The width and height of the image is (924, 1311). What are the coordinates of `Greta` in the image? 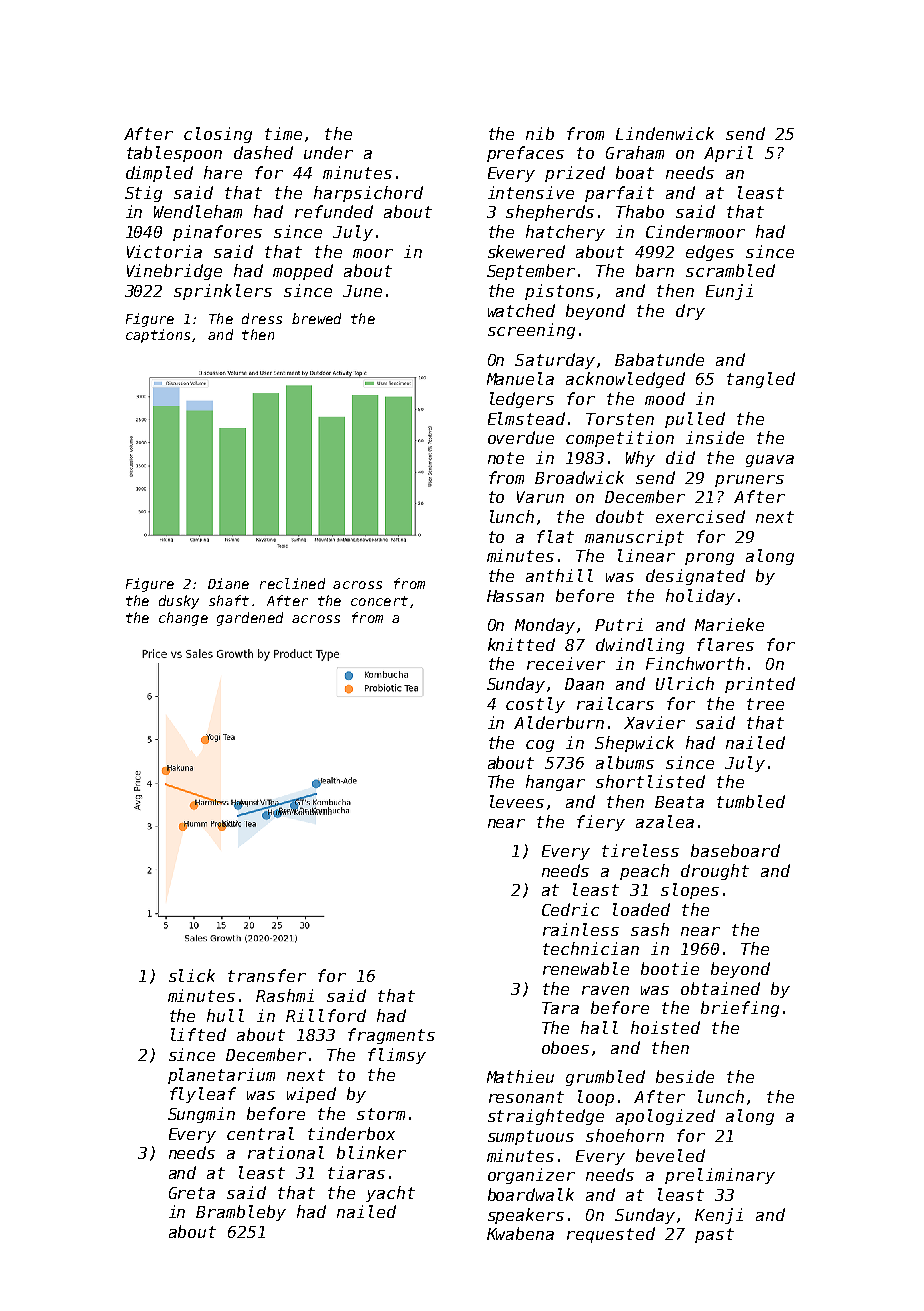 It's located at (192, 1193).
